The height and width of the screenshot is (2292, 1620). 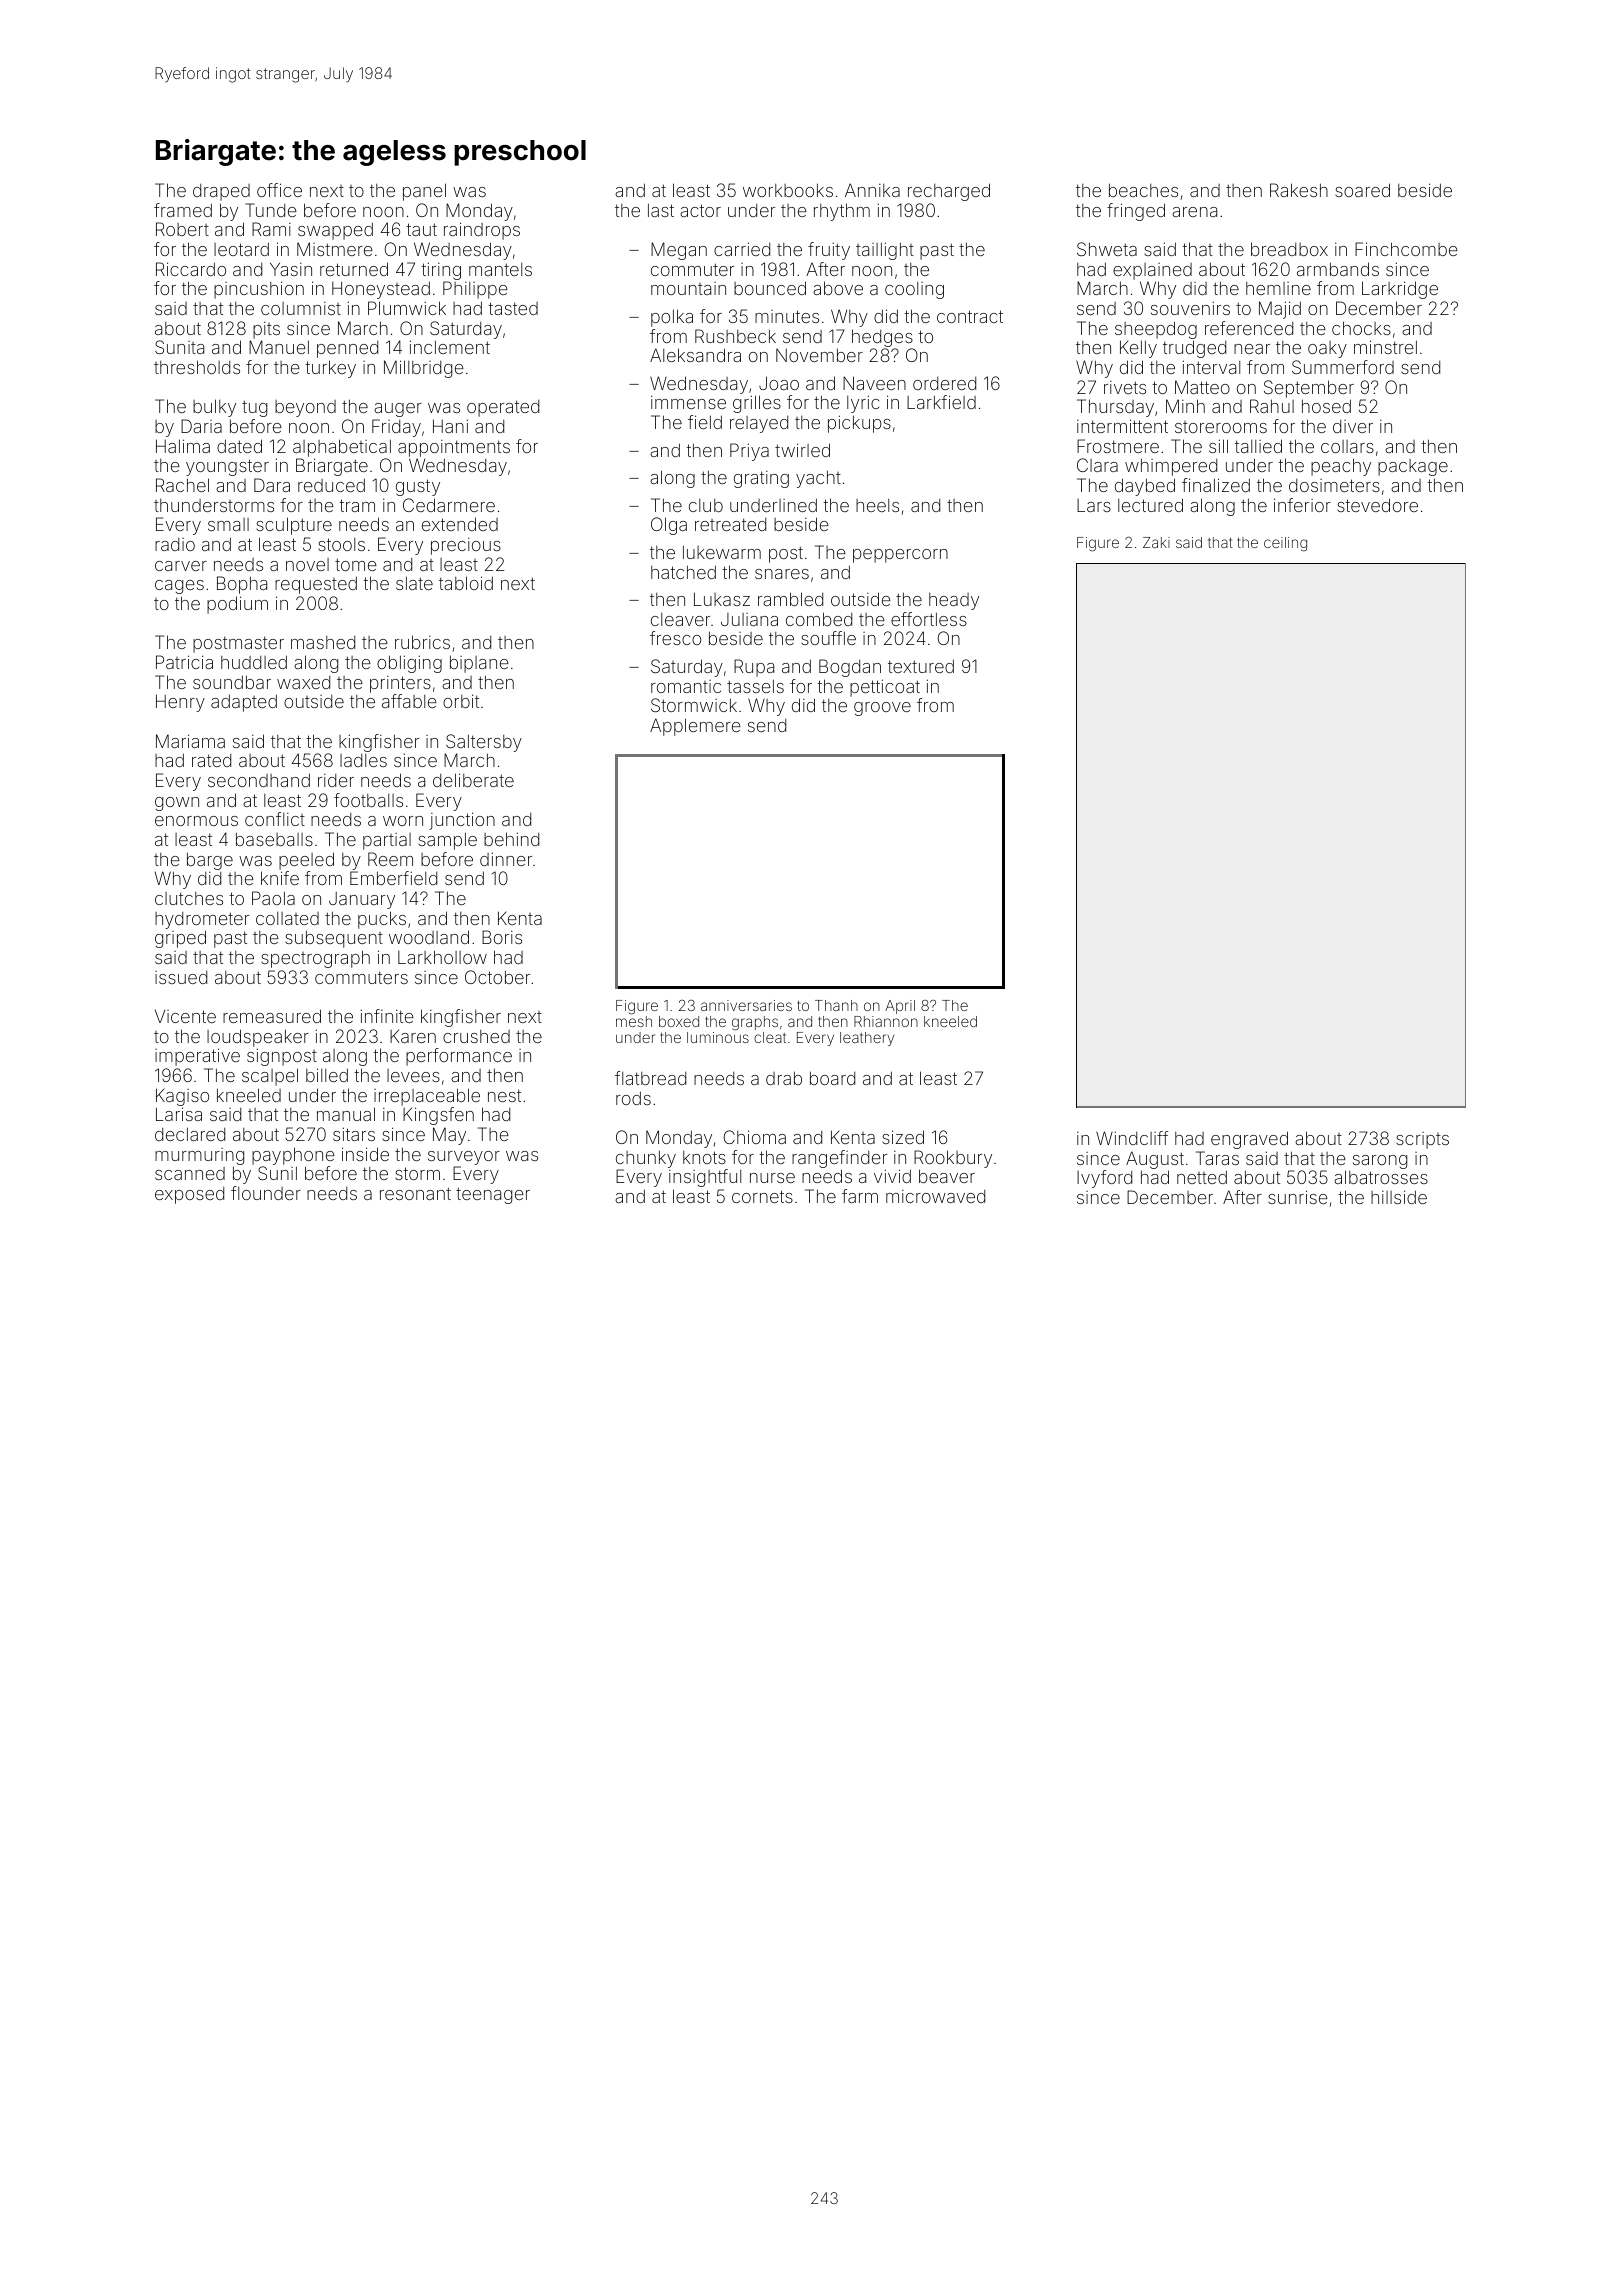 What do you see at coordinates (860, 1196) in the screenshot?
I see `farm` at bounding box center [860, 1196].
